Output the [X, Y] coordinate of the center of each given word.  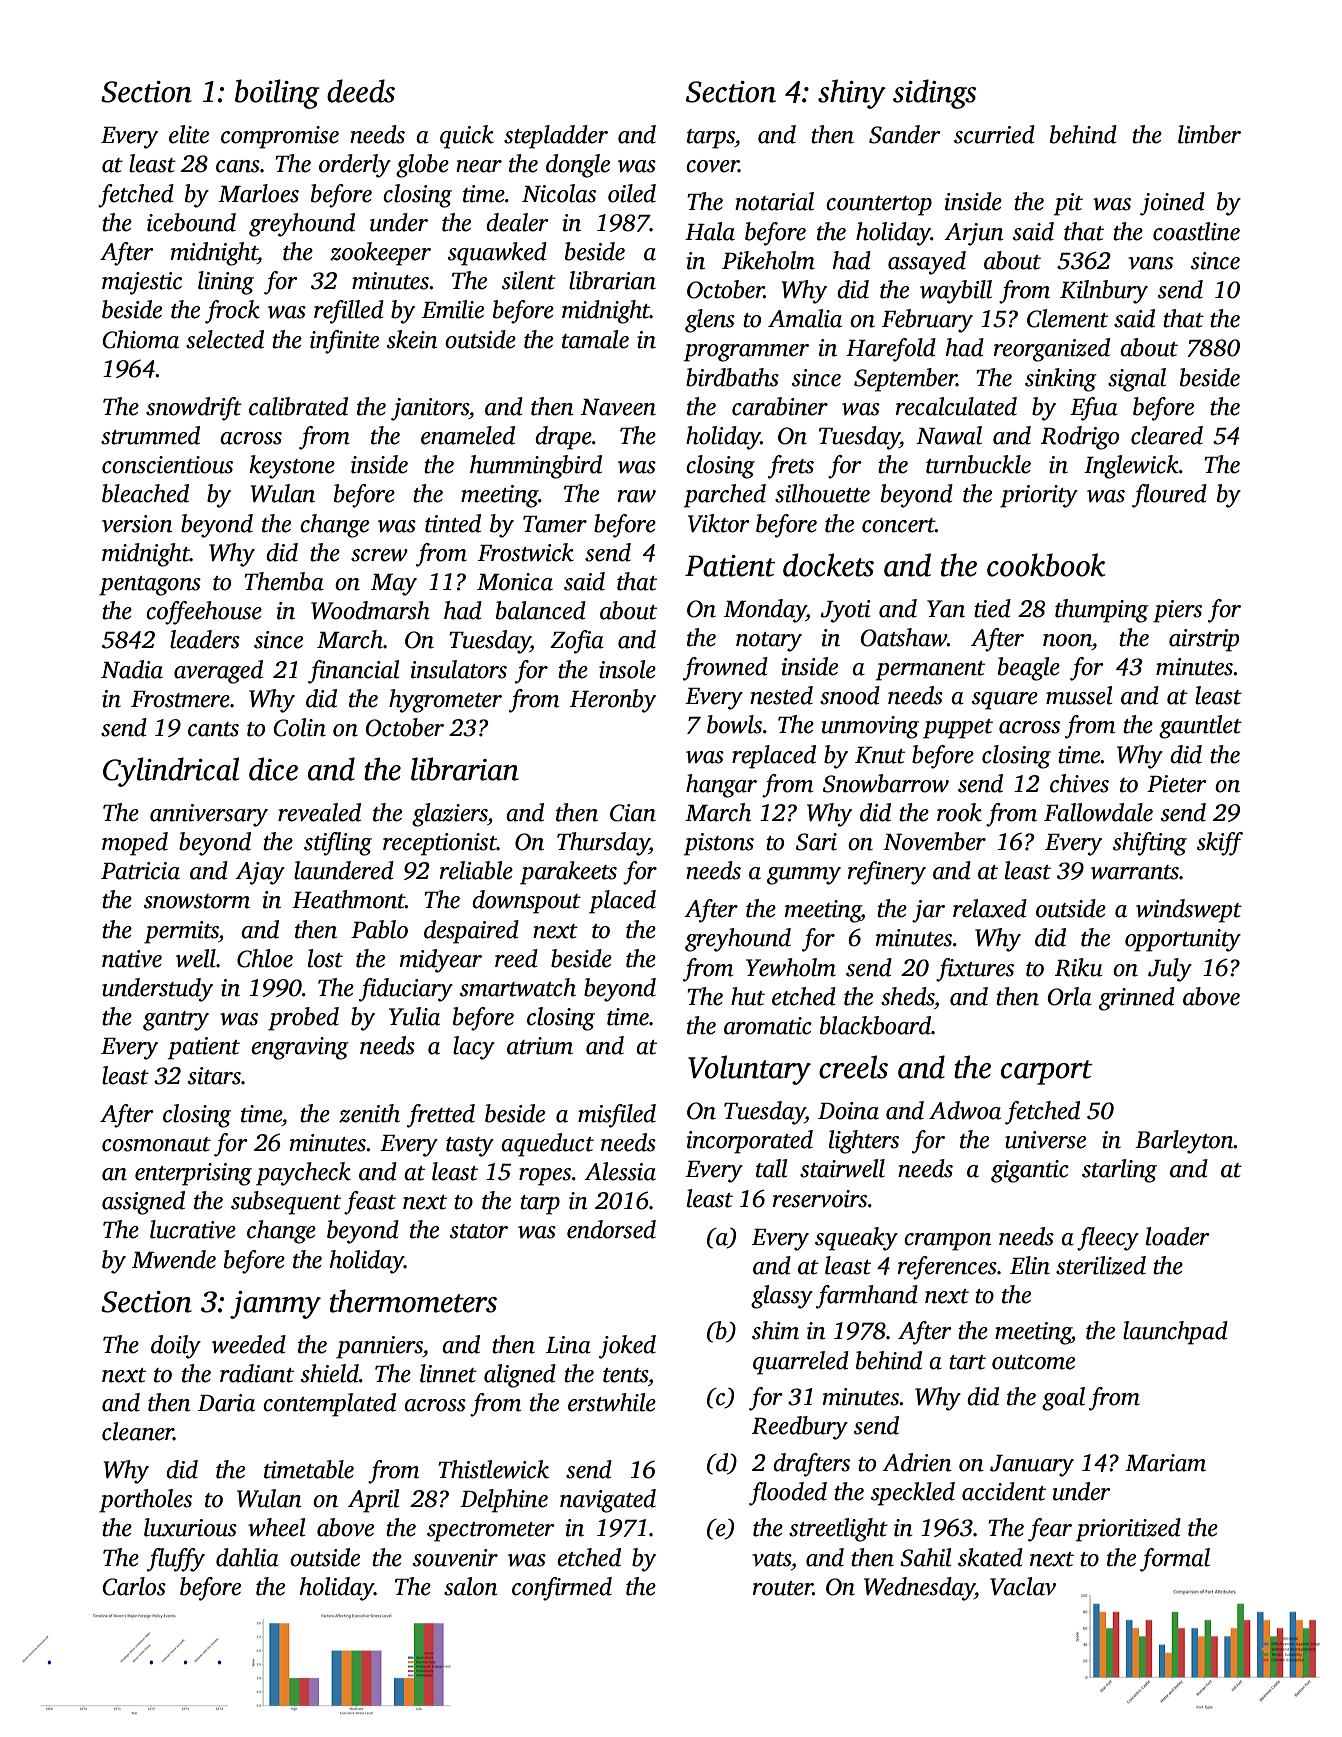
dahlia [247, 1557]
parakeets [568, 873]
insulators [459, 669]
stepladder [556, 137]
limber [1209, 134]
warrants [1135, 872]
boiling [277, 94]
